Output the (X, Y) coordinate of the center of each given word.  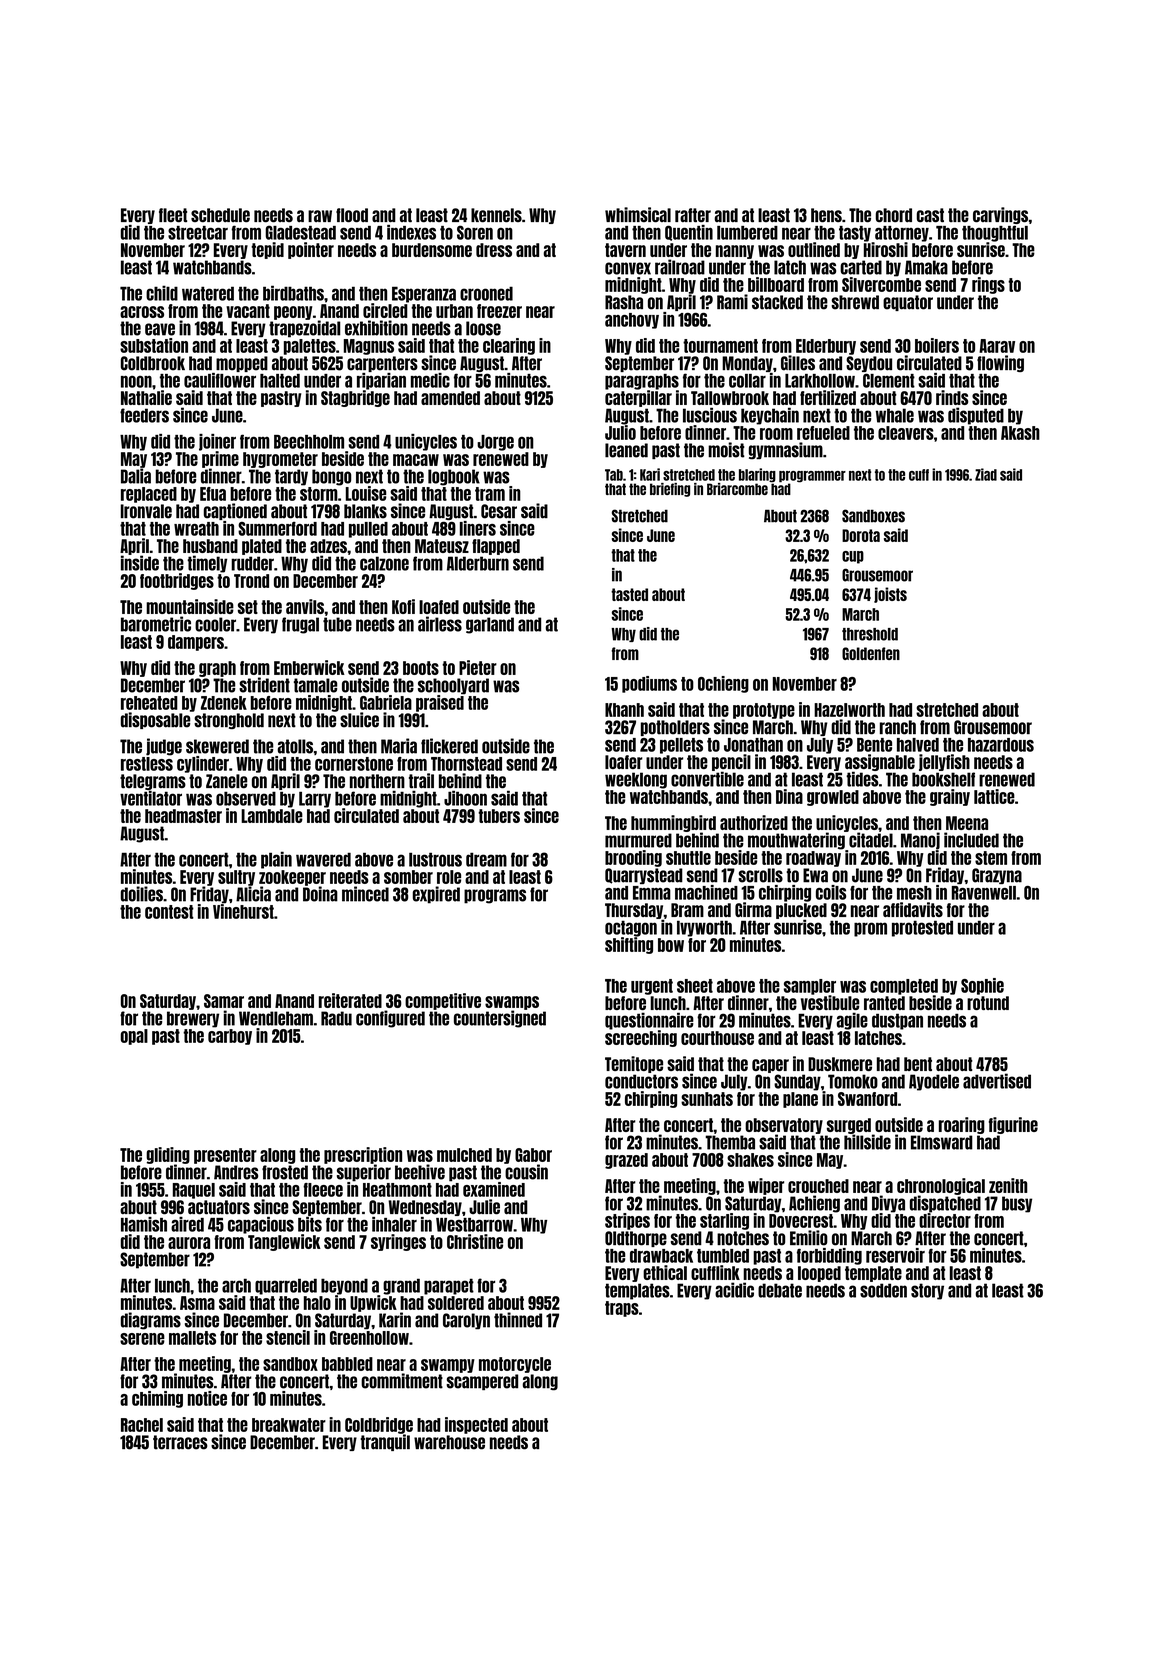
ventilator (151, 798)
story (927, 1291)
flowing (1000, 363)
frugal (300, 625)
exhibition (376, 328)
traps (622, 1309)
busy (1017, 1204)
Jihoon (465, 798)
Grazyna (997, 876)
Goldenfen (871, 653)
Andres (236, 1172)
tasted (629, 594)
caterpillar (638, 398)
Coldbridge (379, 1425)
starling (724, 1221)
